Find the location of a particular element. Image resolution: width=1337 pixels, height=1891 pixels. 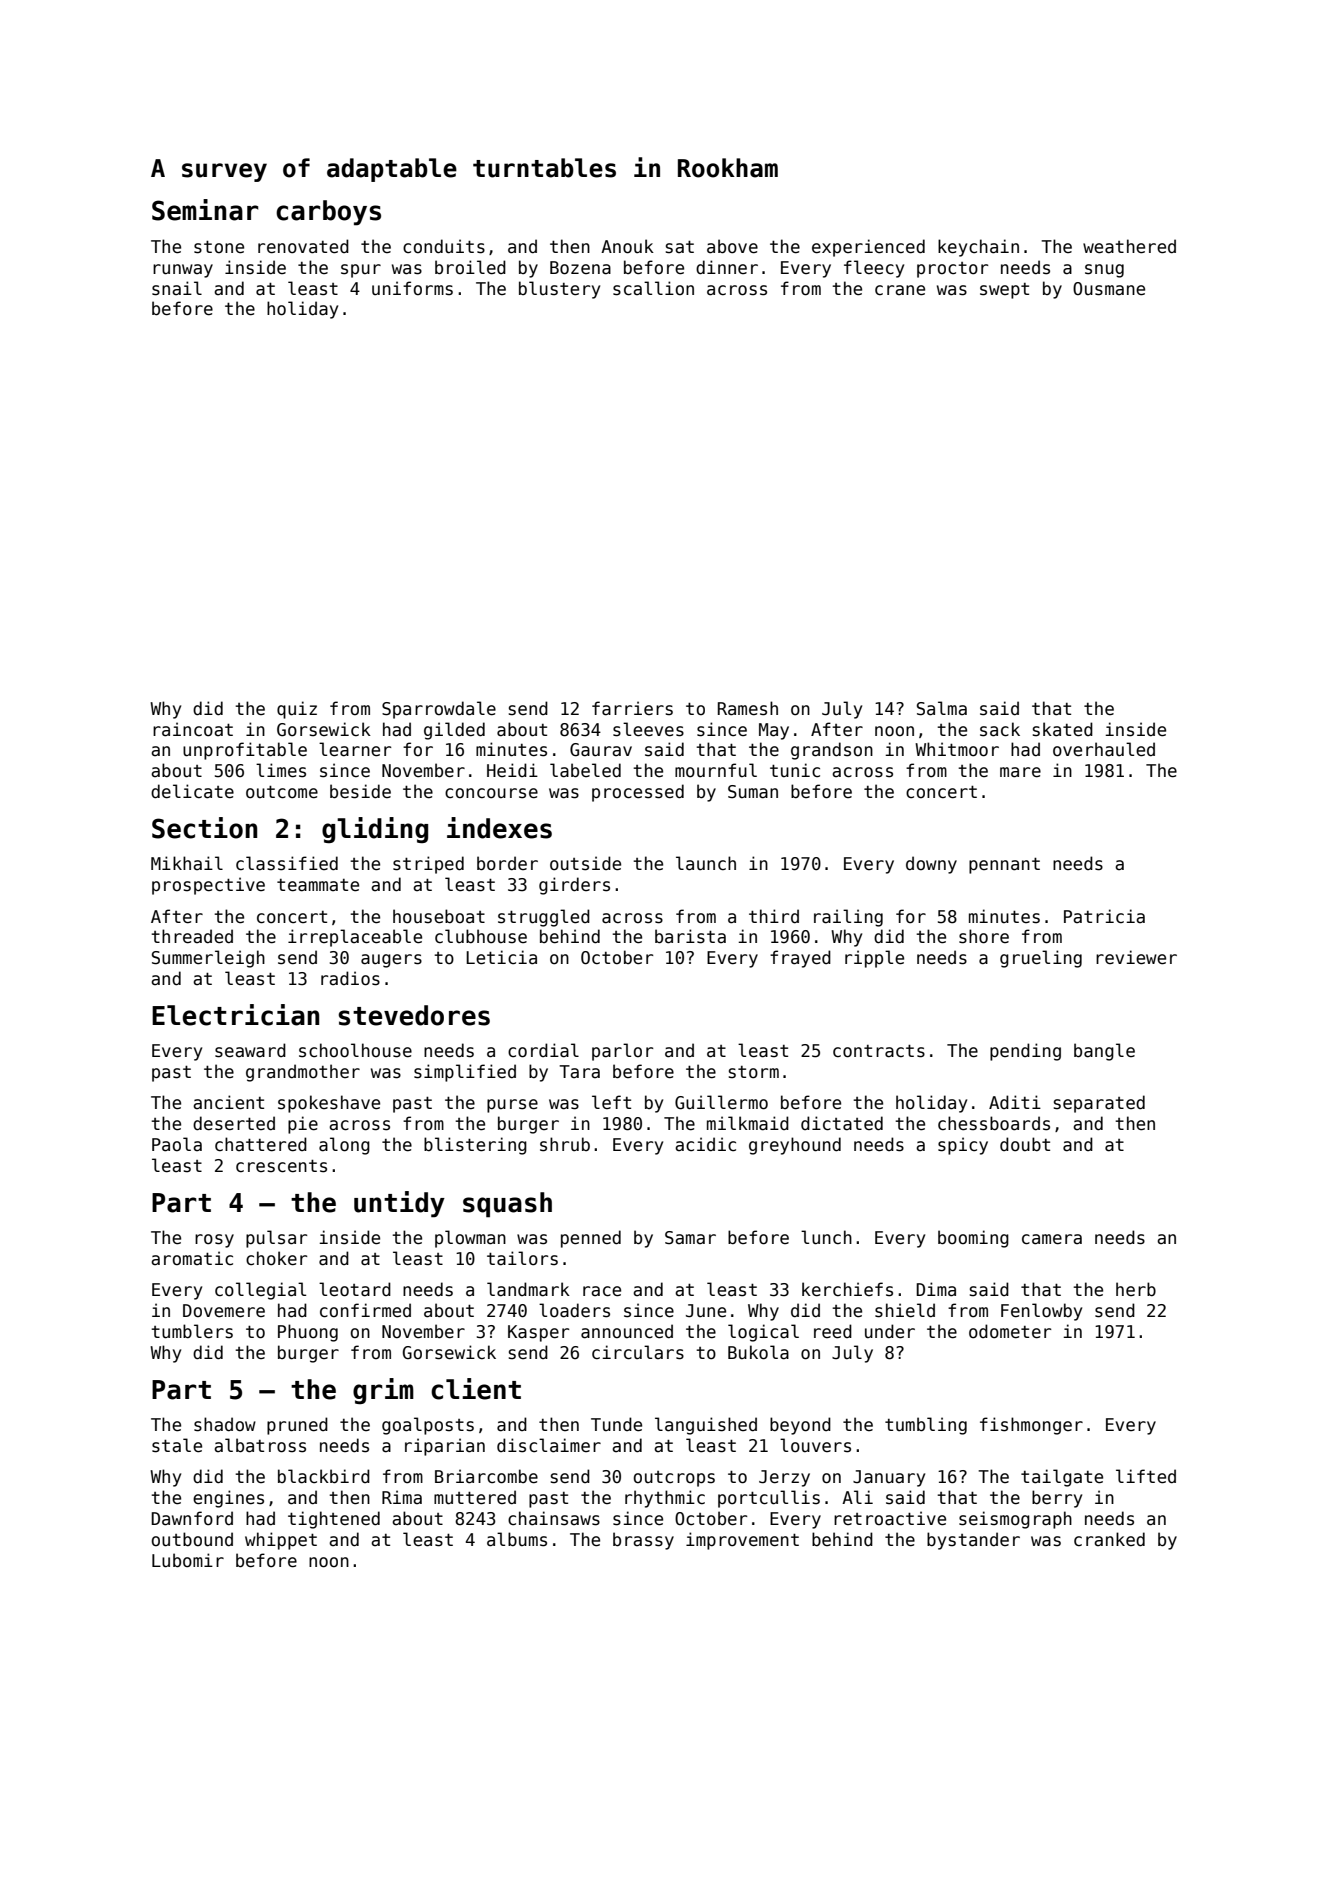

goalposts is located at coordinates (428, 1426).
